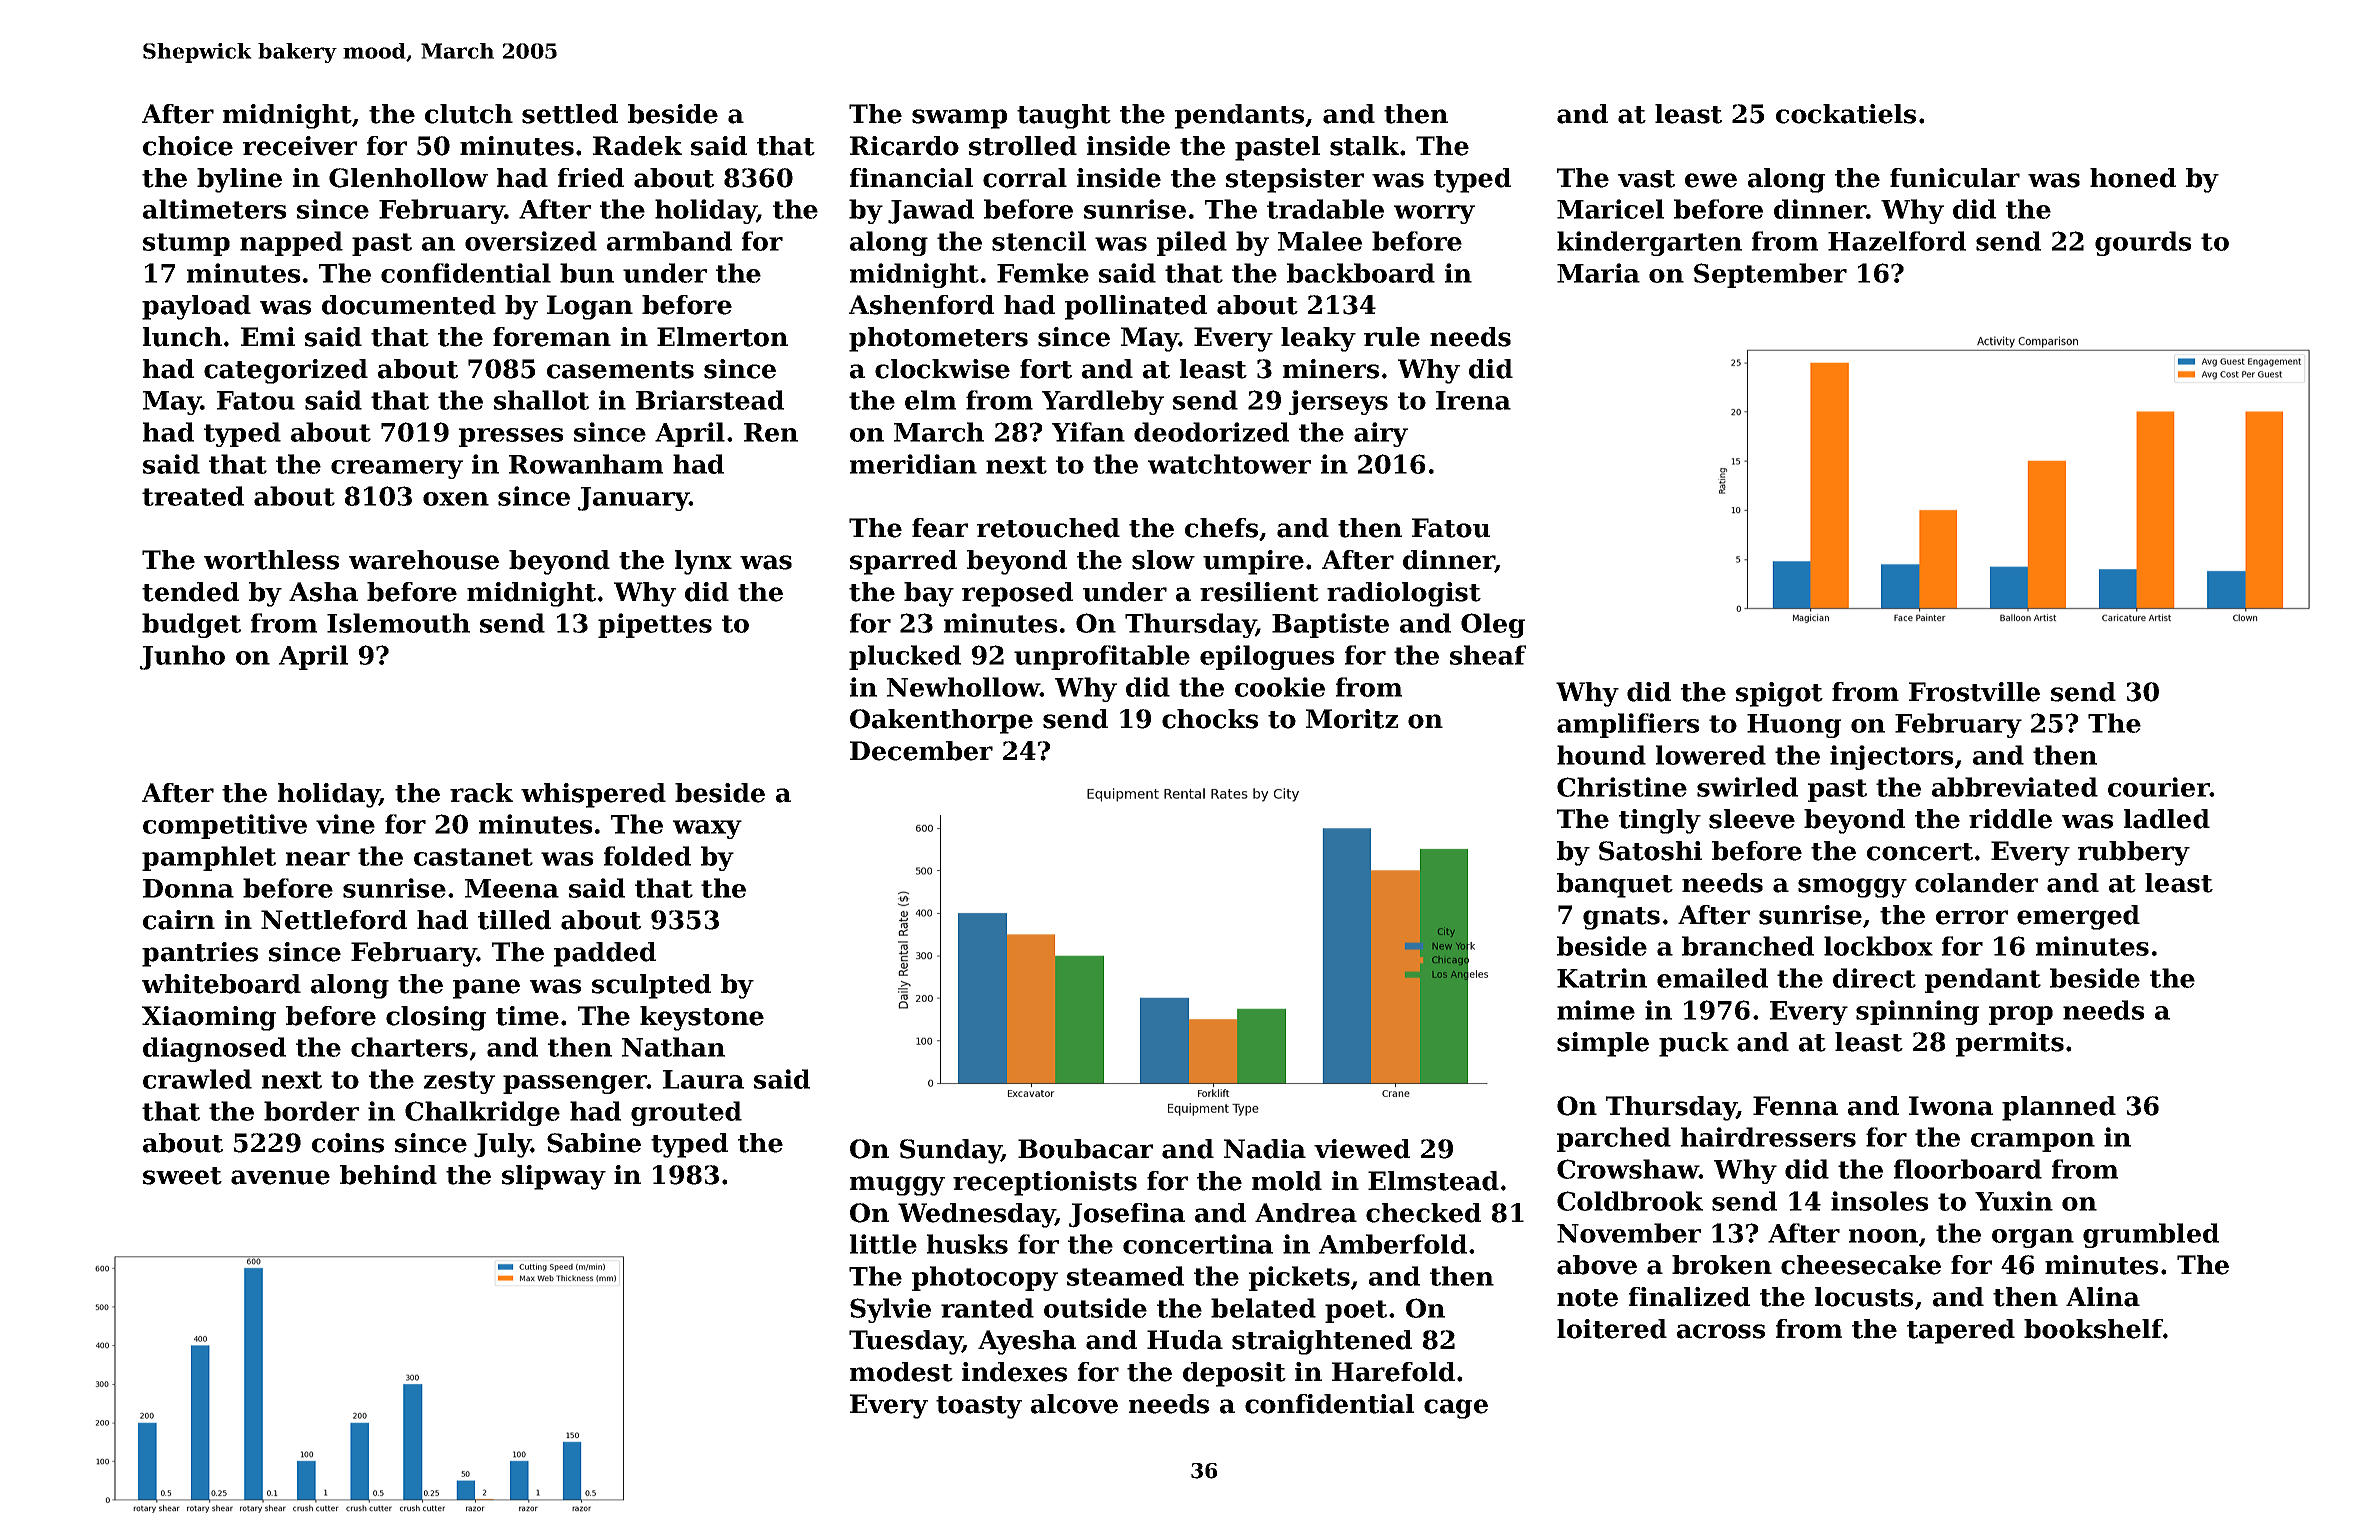  I want to click on gourds, so click(2143, 243).
